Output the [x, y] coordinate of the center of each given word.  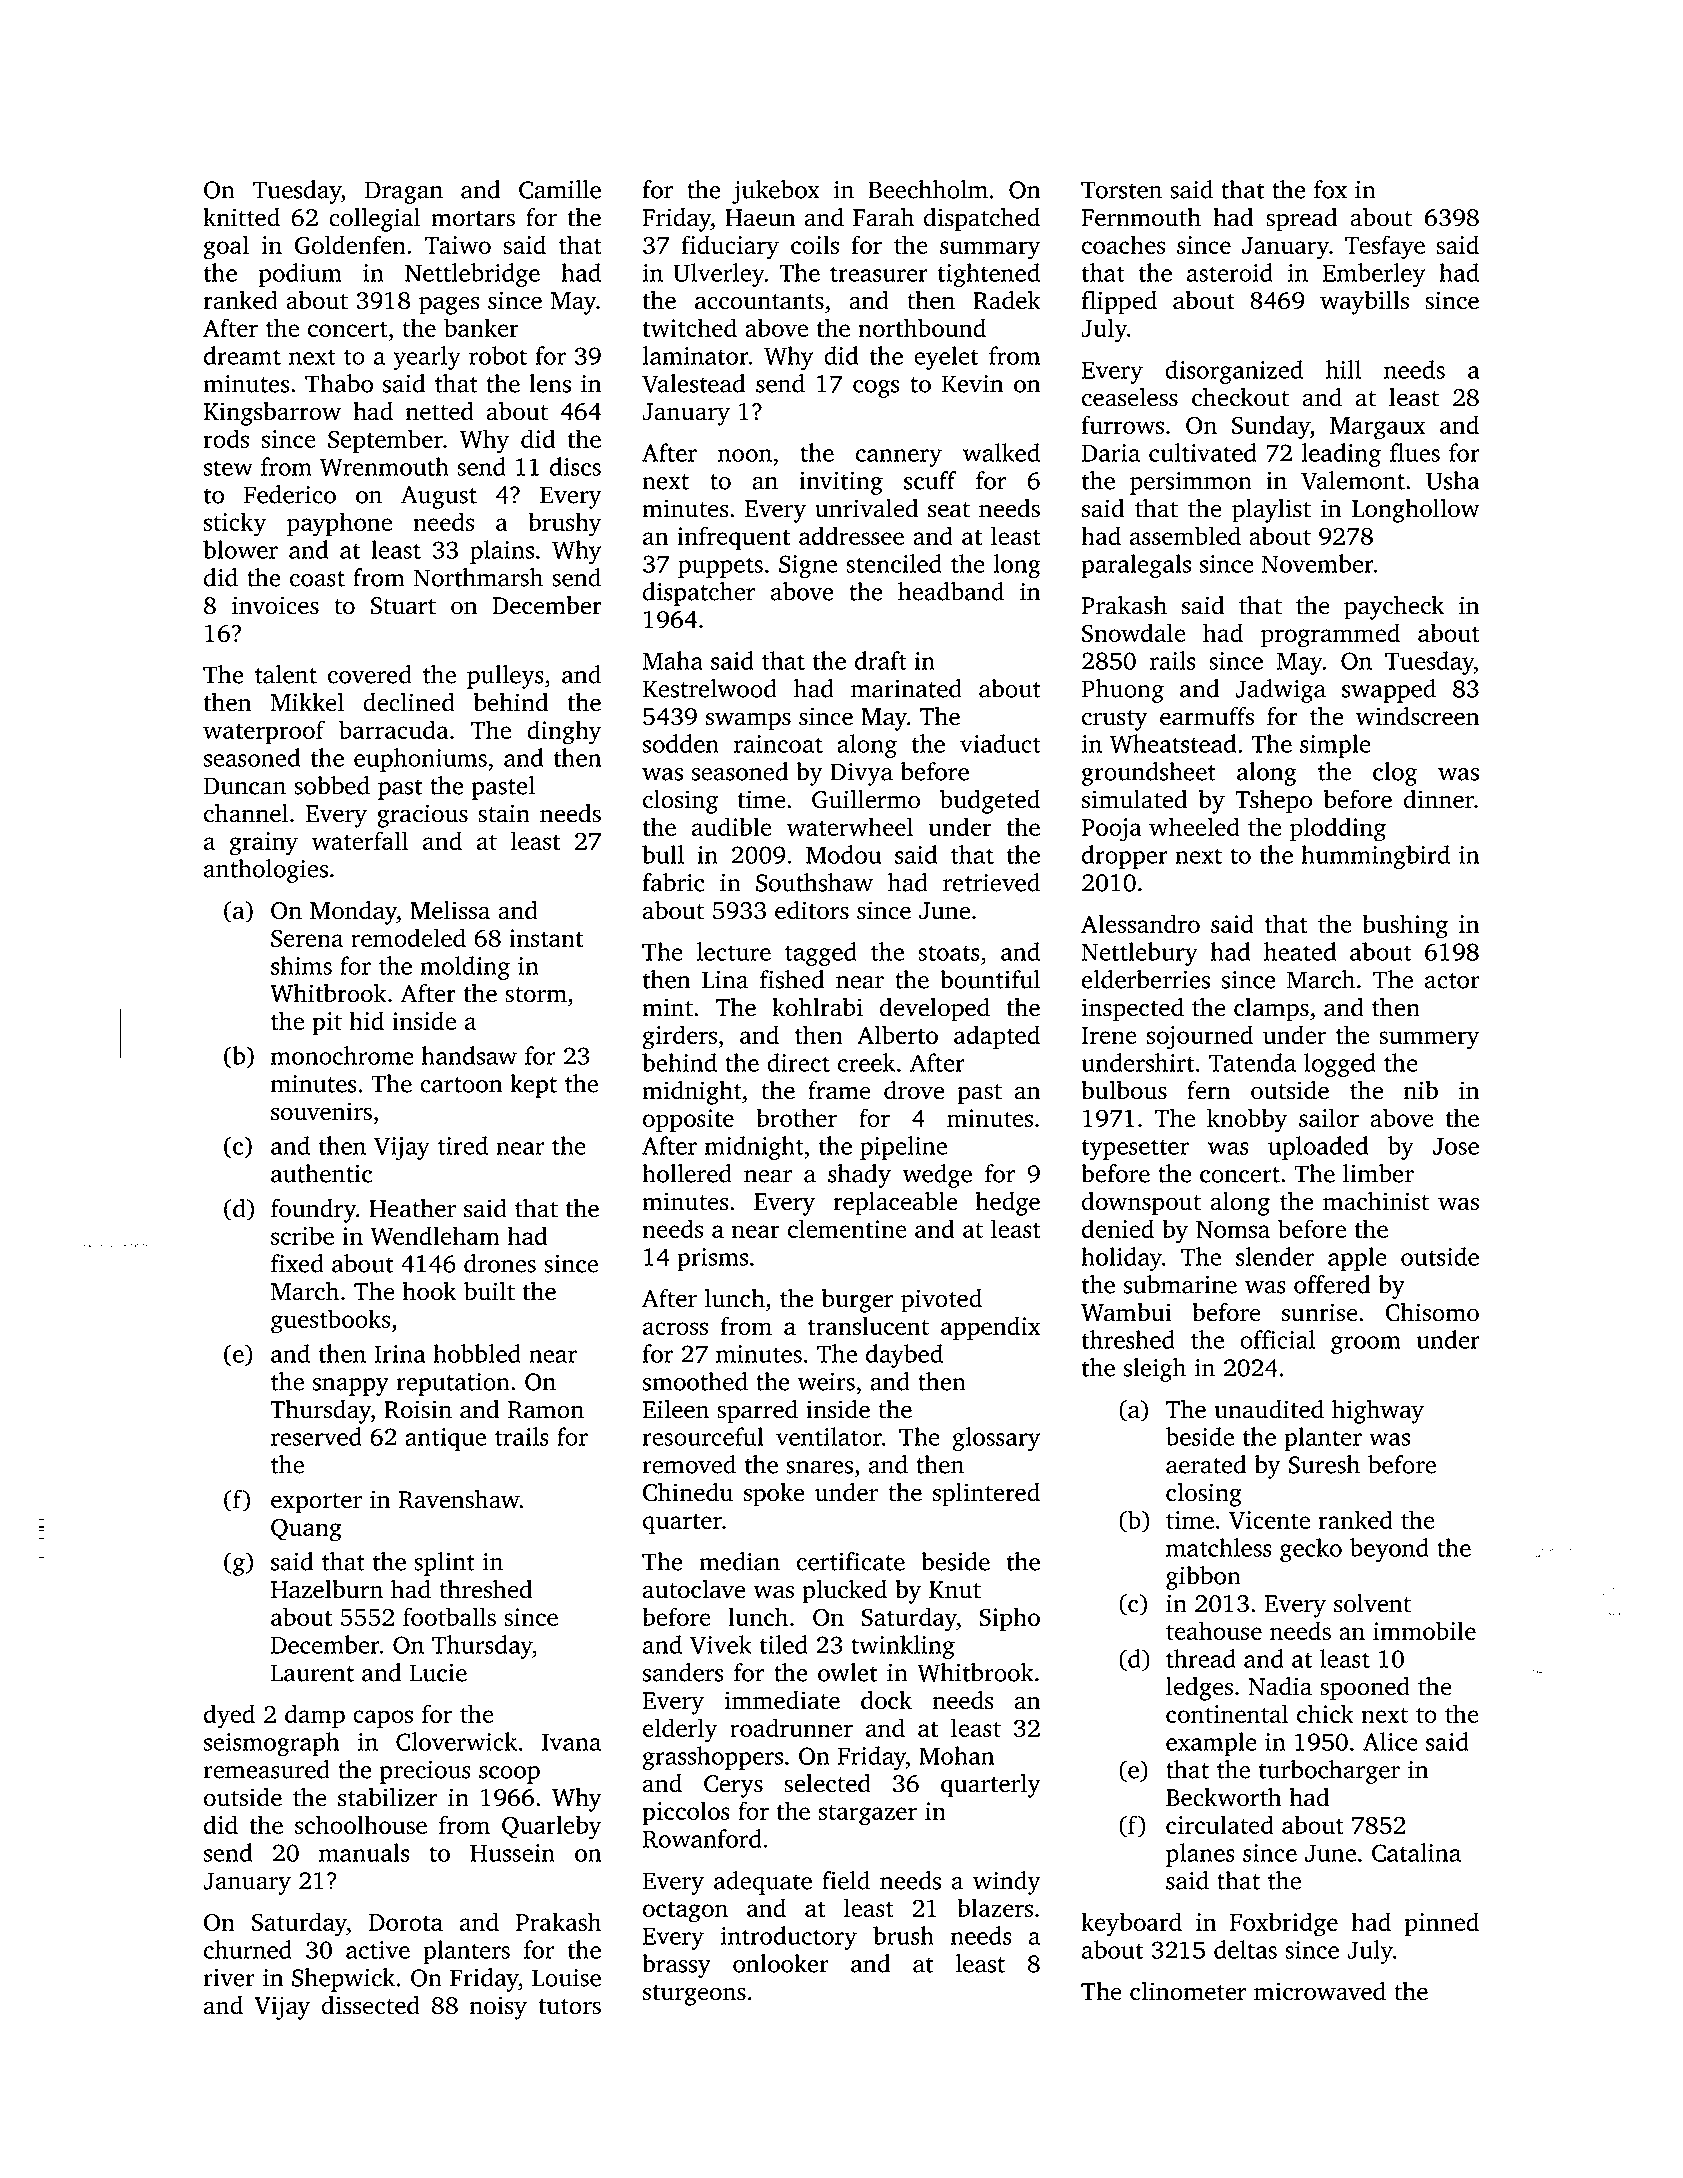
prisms [712, 1259]
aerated [1206, 1464]
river [229, 1978]
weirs [826, 1381]
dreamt [242, 355]
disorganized [1234, 372]
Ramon [546, 1410]
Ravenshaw [459, 1499]
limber [1378, 1173]
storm [536, 995]
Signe [808, 566]
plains [502, 552]
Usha [1453, 480]
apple [1357, 1259]
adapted [997, 1037]
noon [745, 455]
